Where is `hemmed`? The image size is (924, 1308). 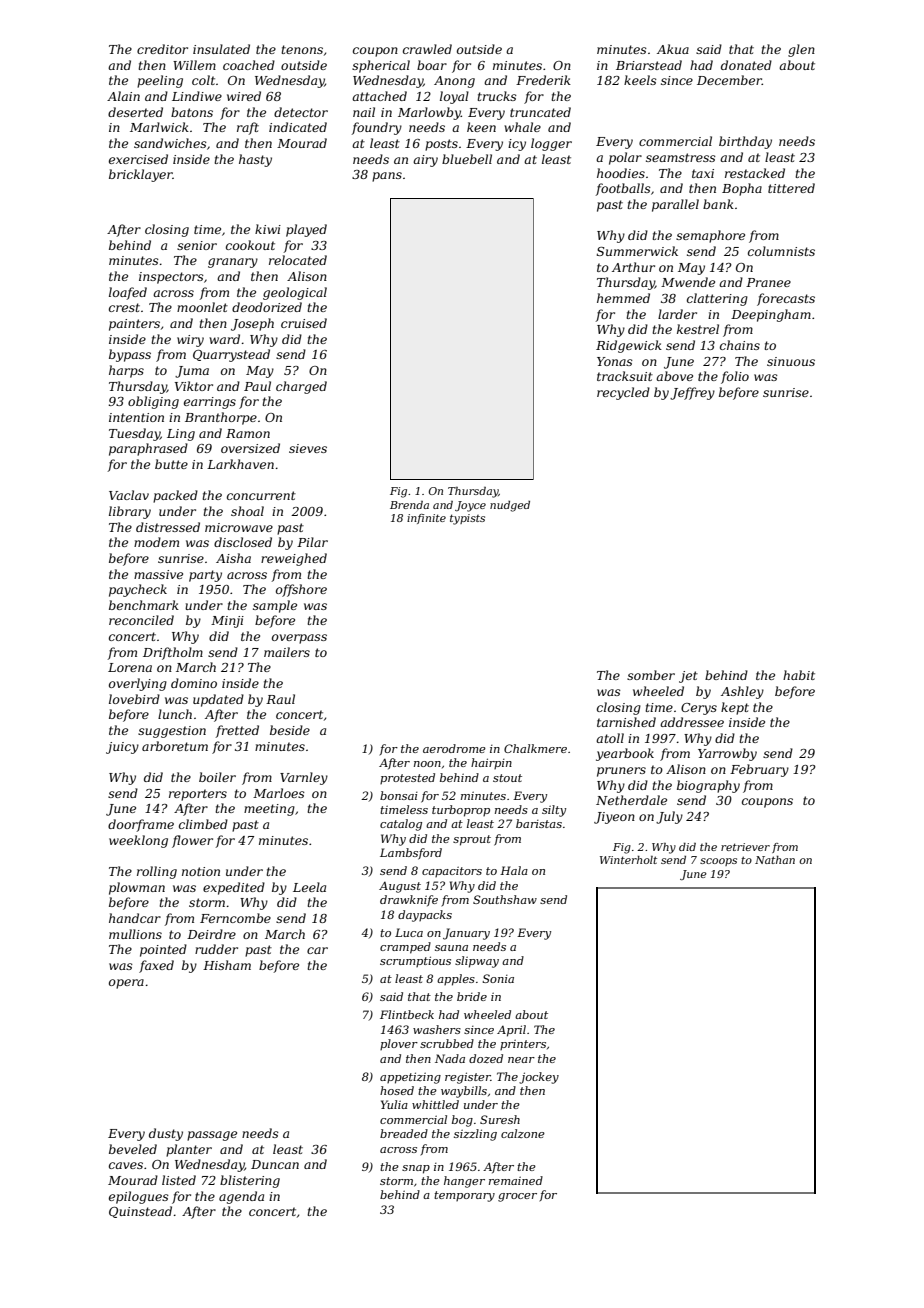 hemmed is located at coordinates (623, 298).
